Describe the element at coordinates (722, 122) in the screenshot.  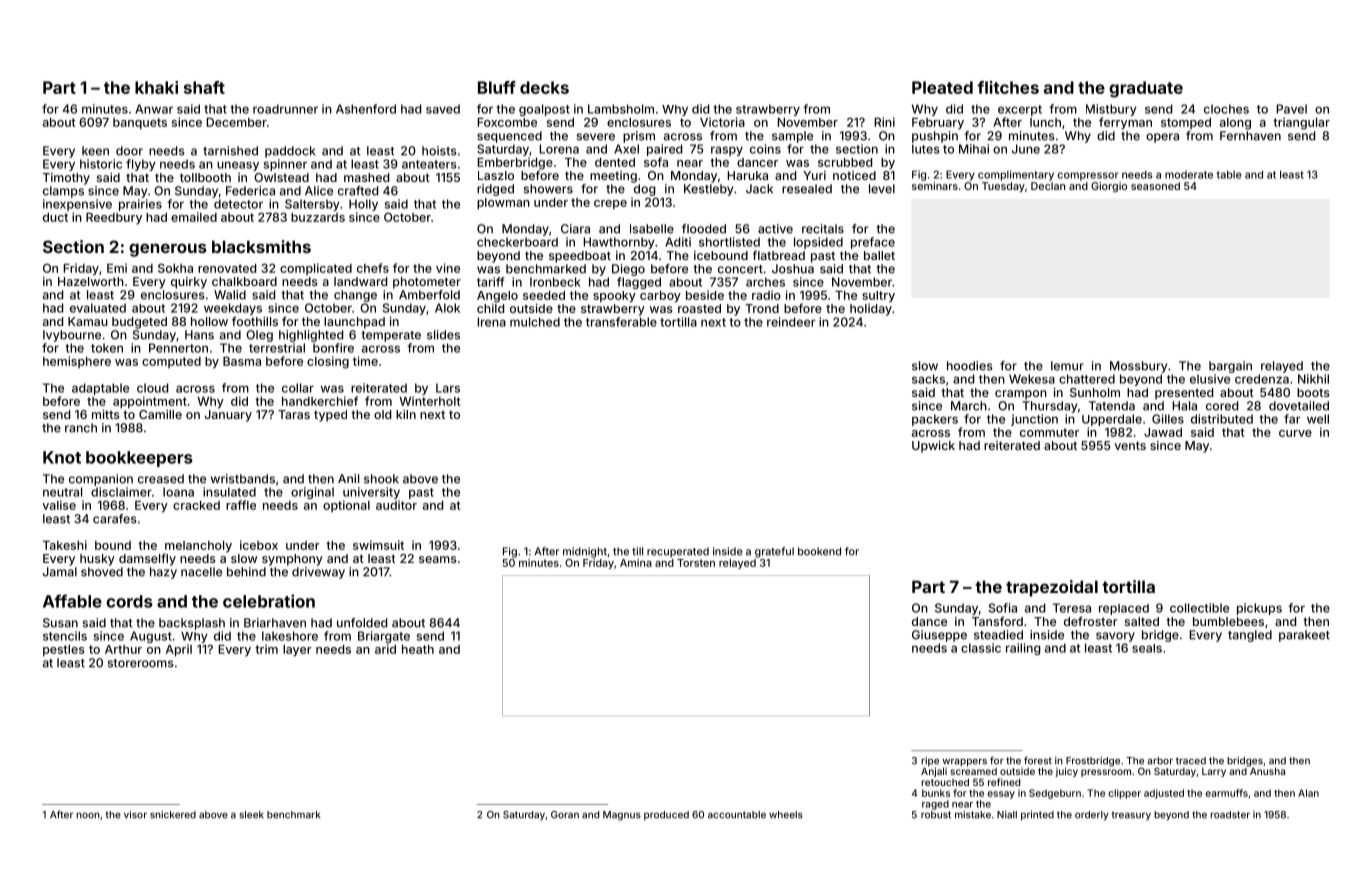
I see `Victoria` at that location.
